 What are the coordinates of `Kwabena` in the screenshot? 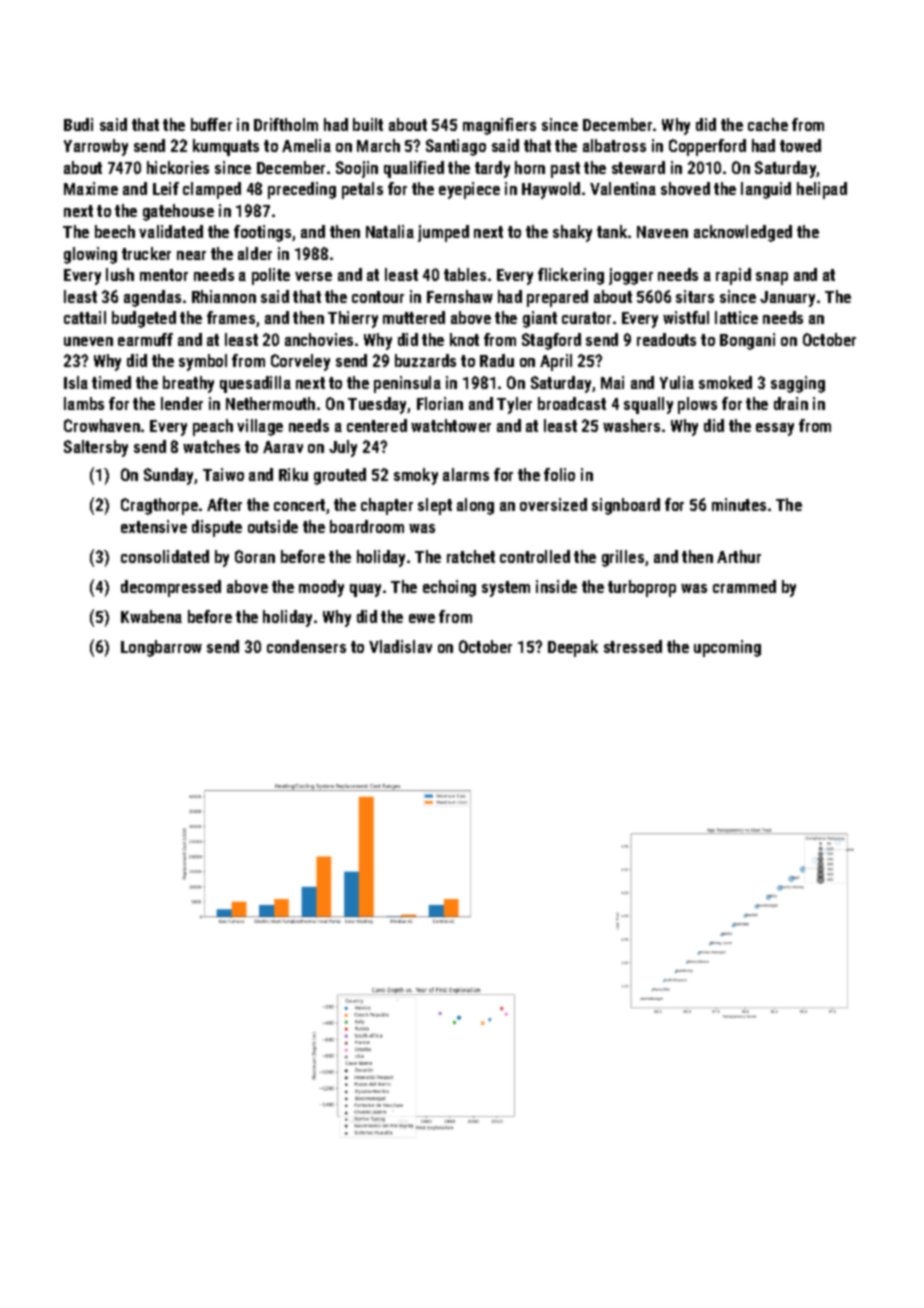 It's located at (151, 616).
